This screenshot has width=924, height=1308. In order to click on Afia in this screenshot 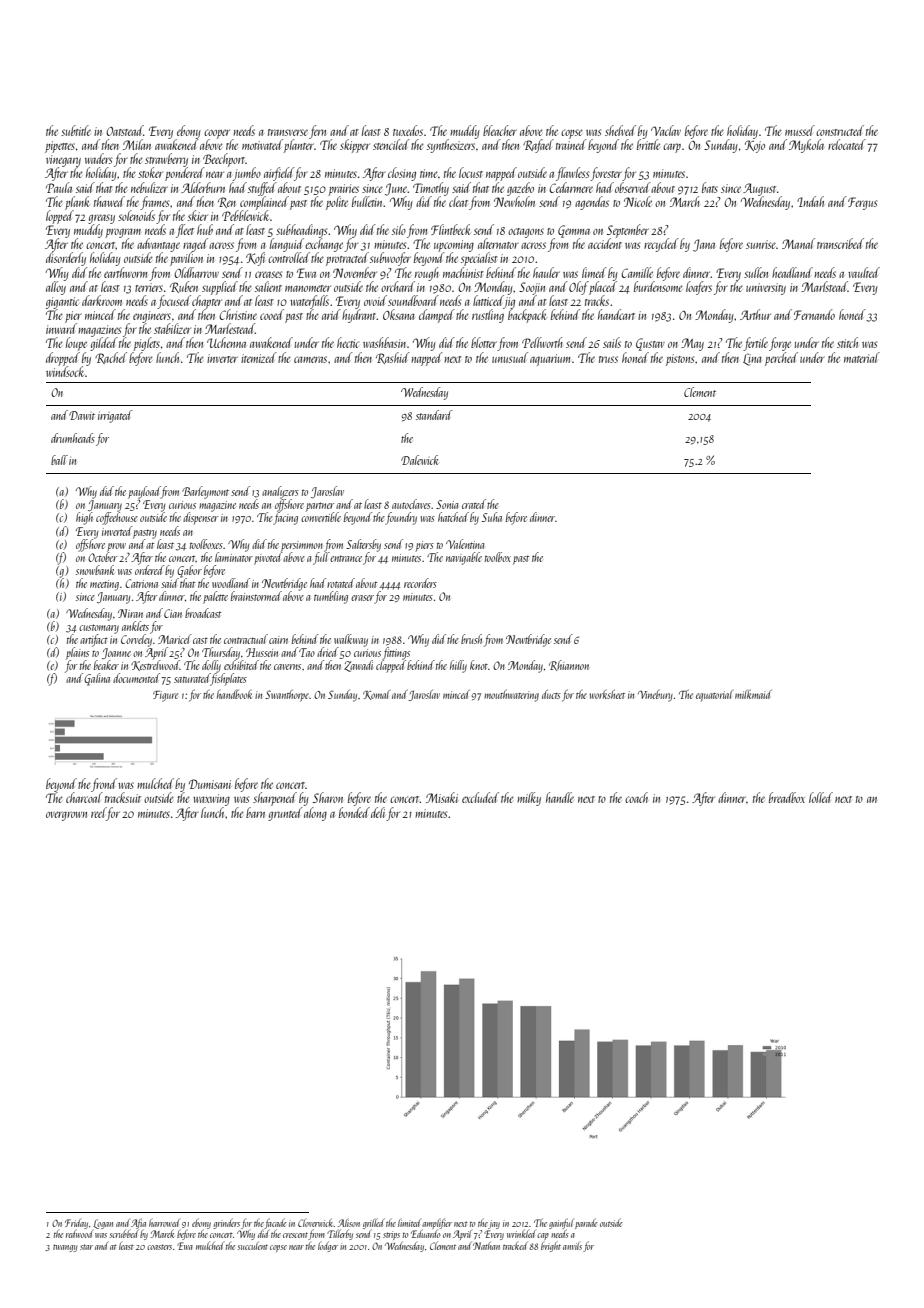, I will do `click(138, 1224)`.
